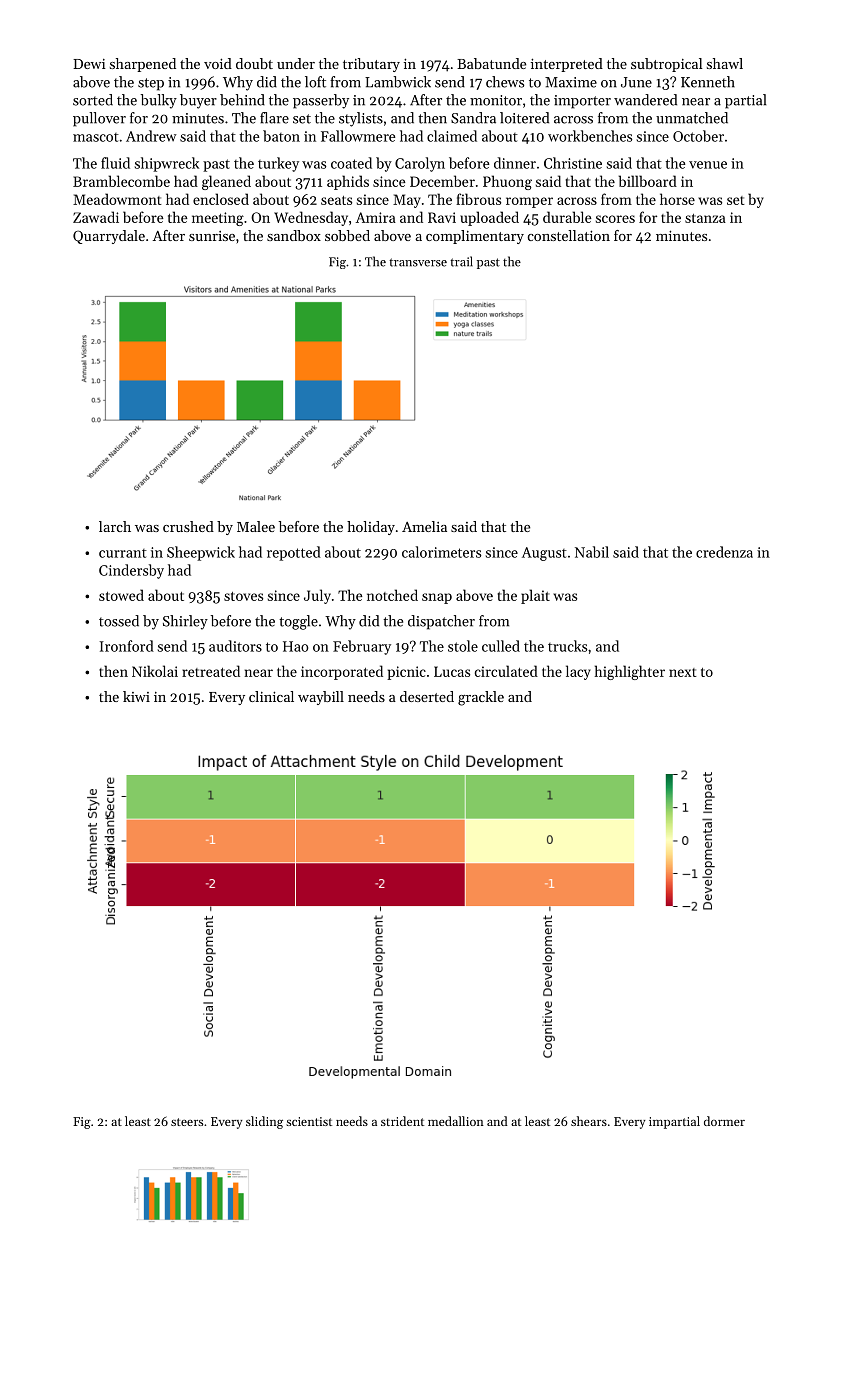 This document has width=849, height=1400. I want to click on unmatched, so click(692, 118).
